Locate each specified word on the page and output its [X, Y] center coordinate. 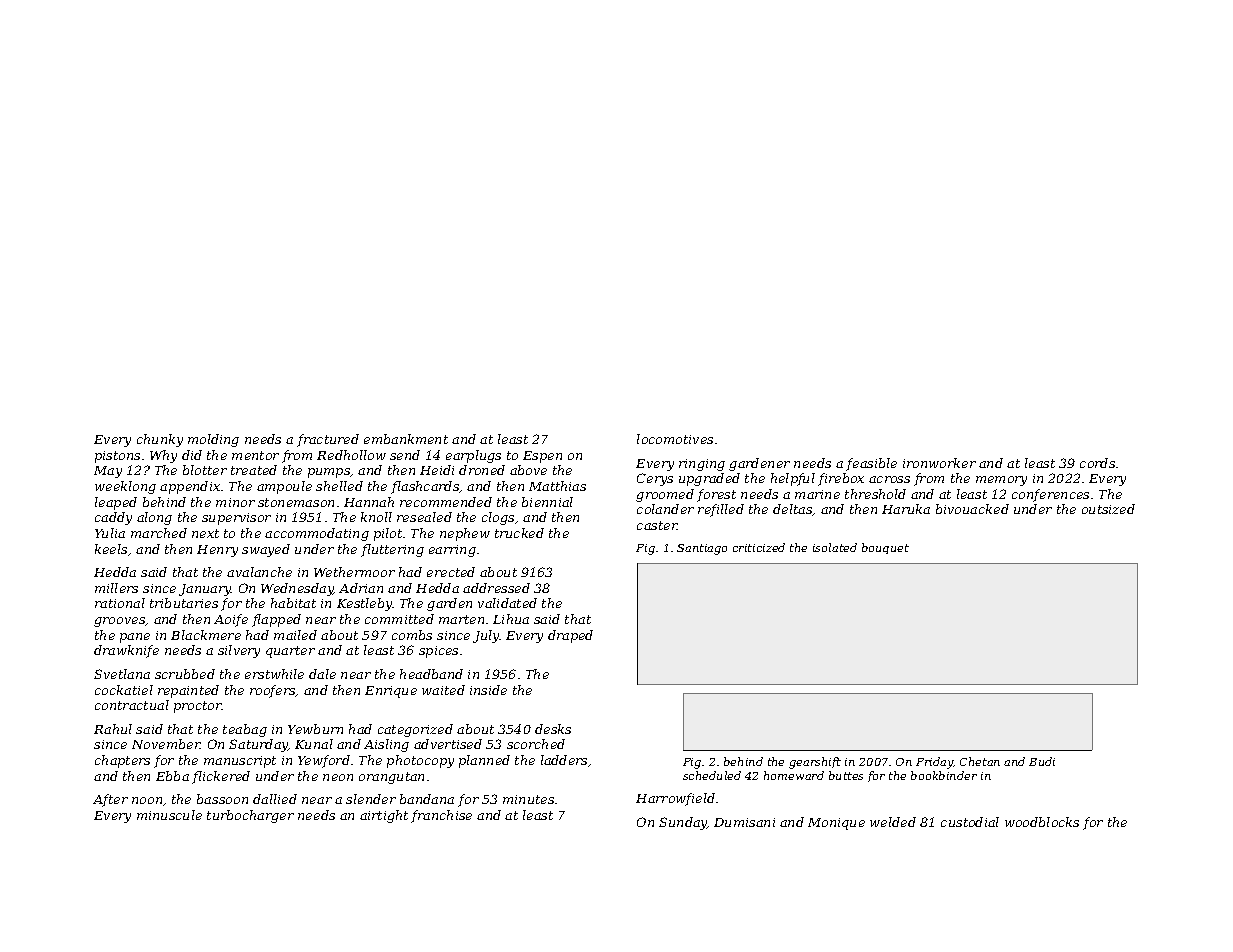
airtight [384, 816]
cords [1097, 463]
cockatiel [124, 690]
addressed [496, 588]
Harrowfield [675, 799]
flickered [221, 777]
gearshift [815, 763]
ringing [702, 465]
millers [116, 588]
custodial [970, 822]
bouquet [885, 548]
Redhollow [351, 455]
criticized [759, 547]
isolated [835, 547]
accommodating [317, 534]
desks [553, 729]
